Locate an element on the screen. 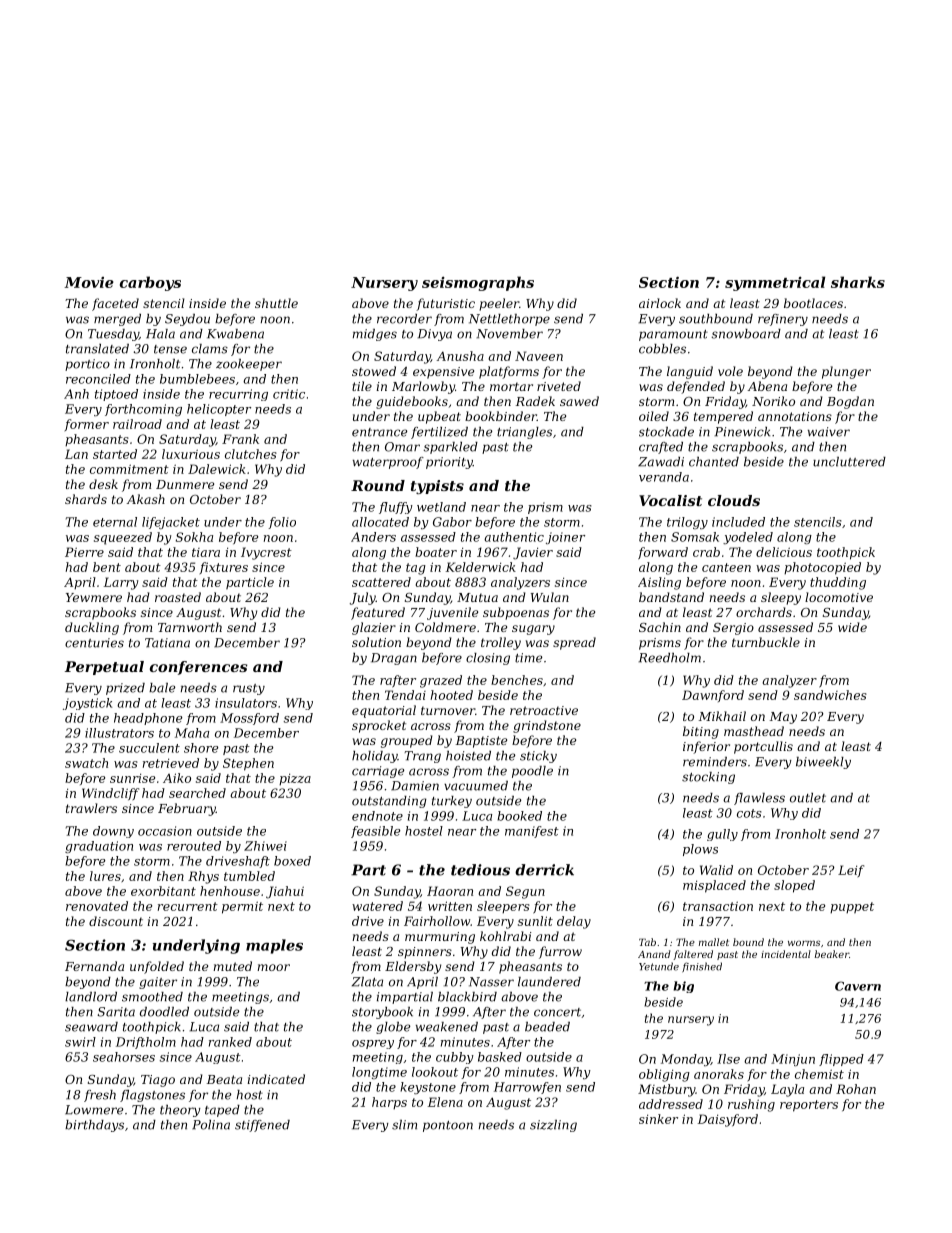 This screenshot has height=1233, width=952. recurring is located at coordinates (238, 395).
